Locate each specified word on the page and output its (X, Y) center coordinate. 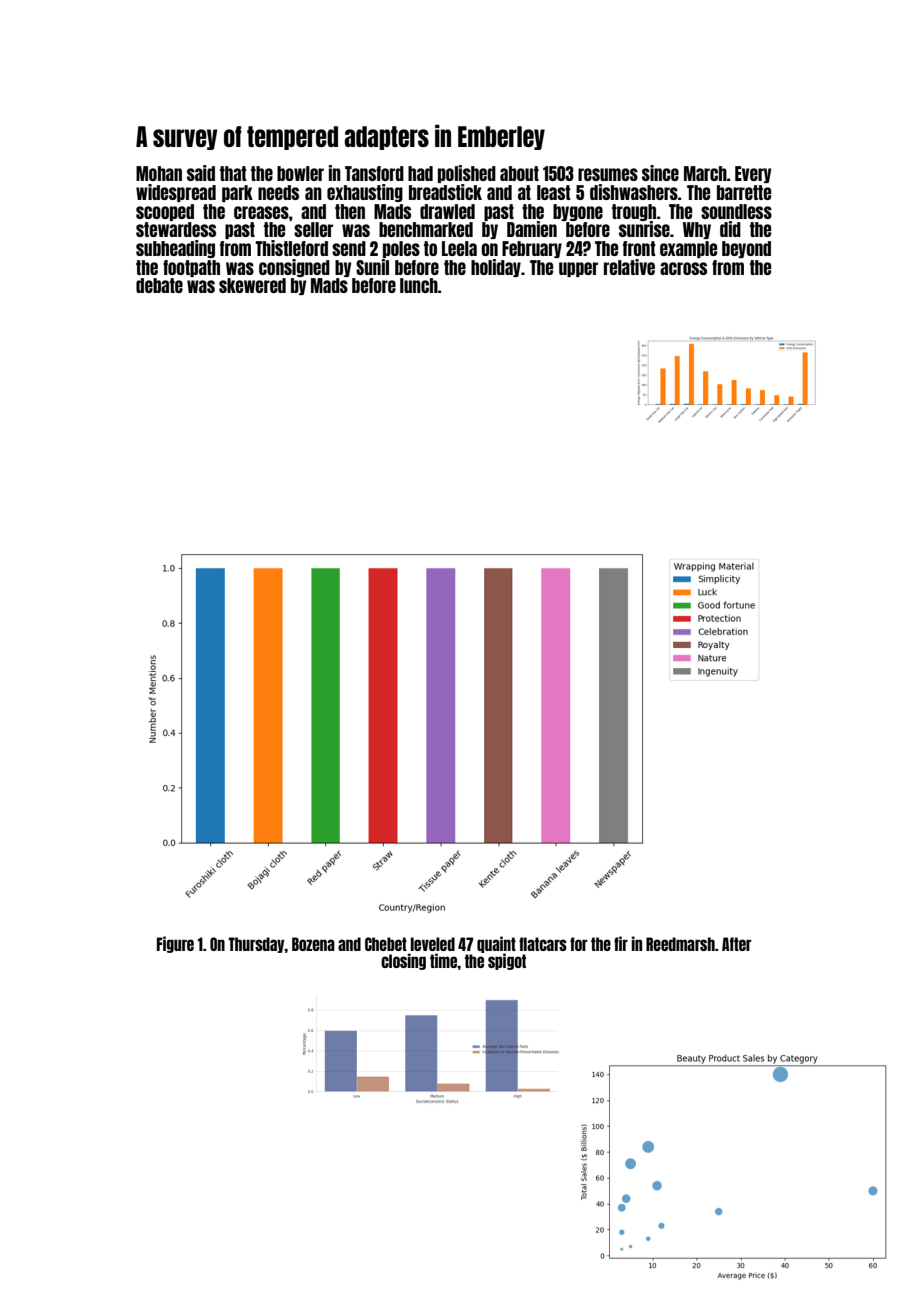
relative (629, 267)
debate (159, 285)
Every (753, 174)
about (519, 173)
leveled (433, 944)
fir (621, 943)
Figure (175, 944)
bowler (300, 173)
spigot (507, 961)
